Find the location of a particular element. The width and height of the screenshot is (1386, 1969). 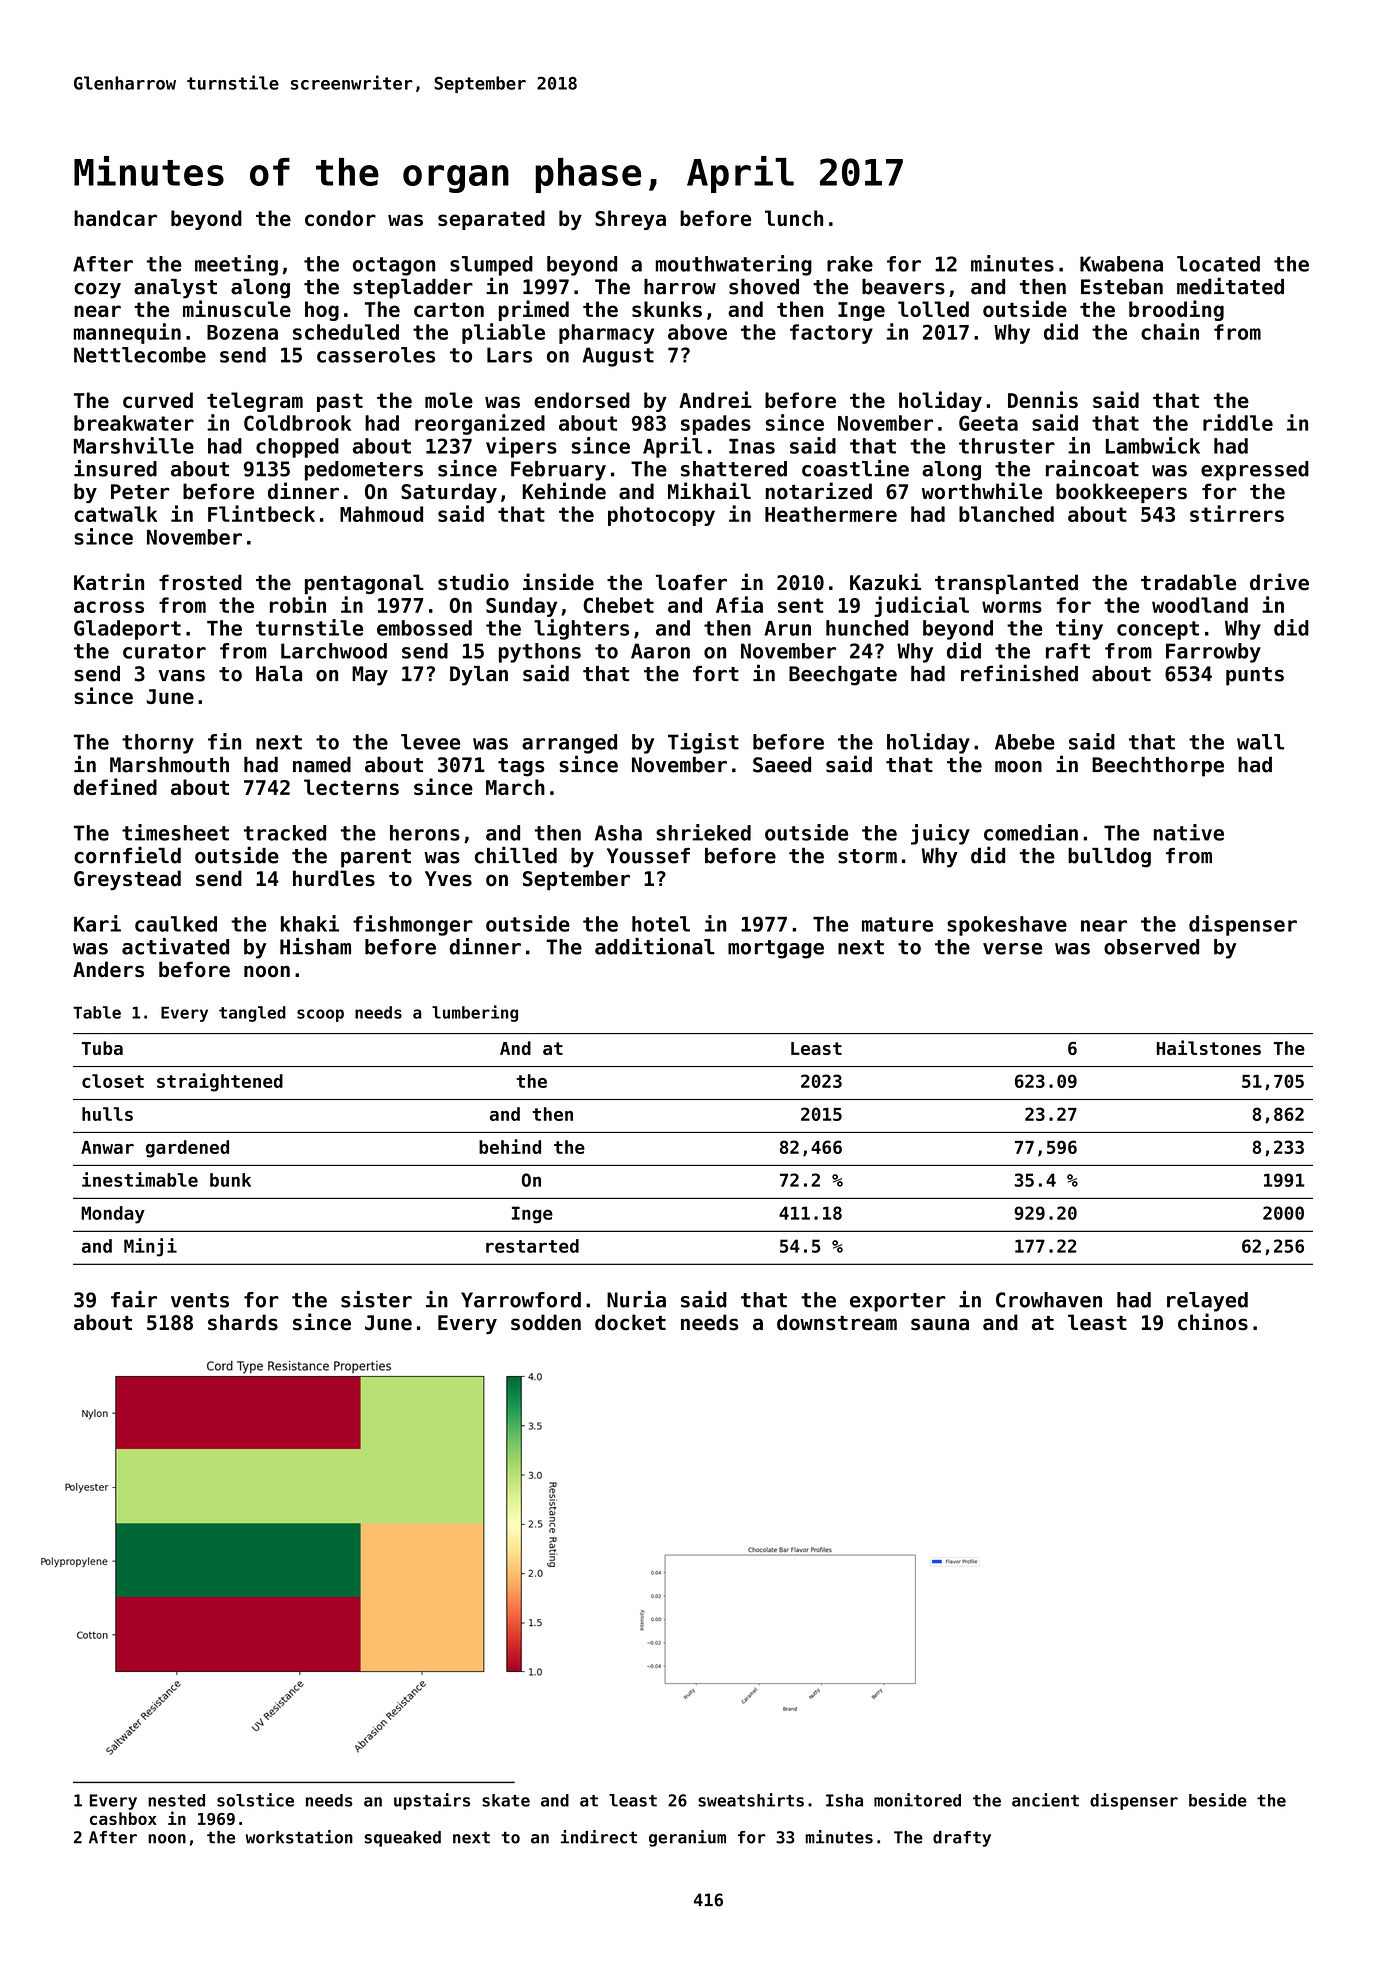

insured is located at coordinates (115, 468).
